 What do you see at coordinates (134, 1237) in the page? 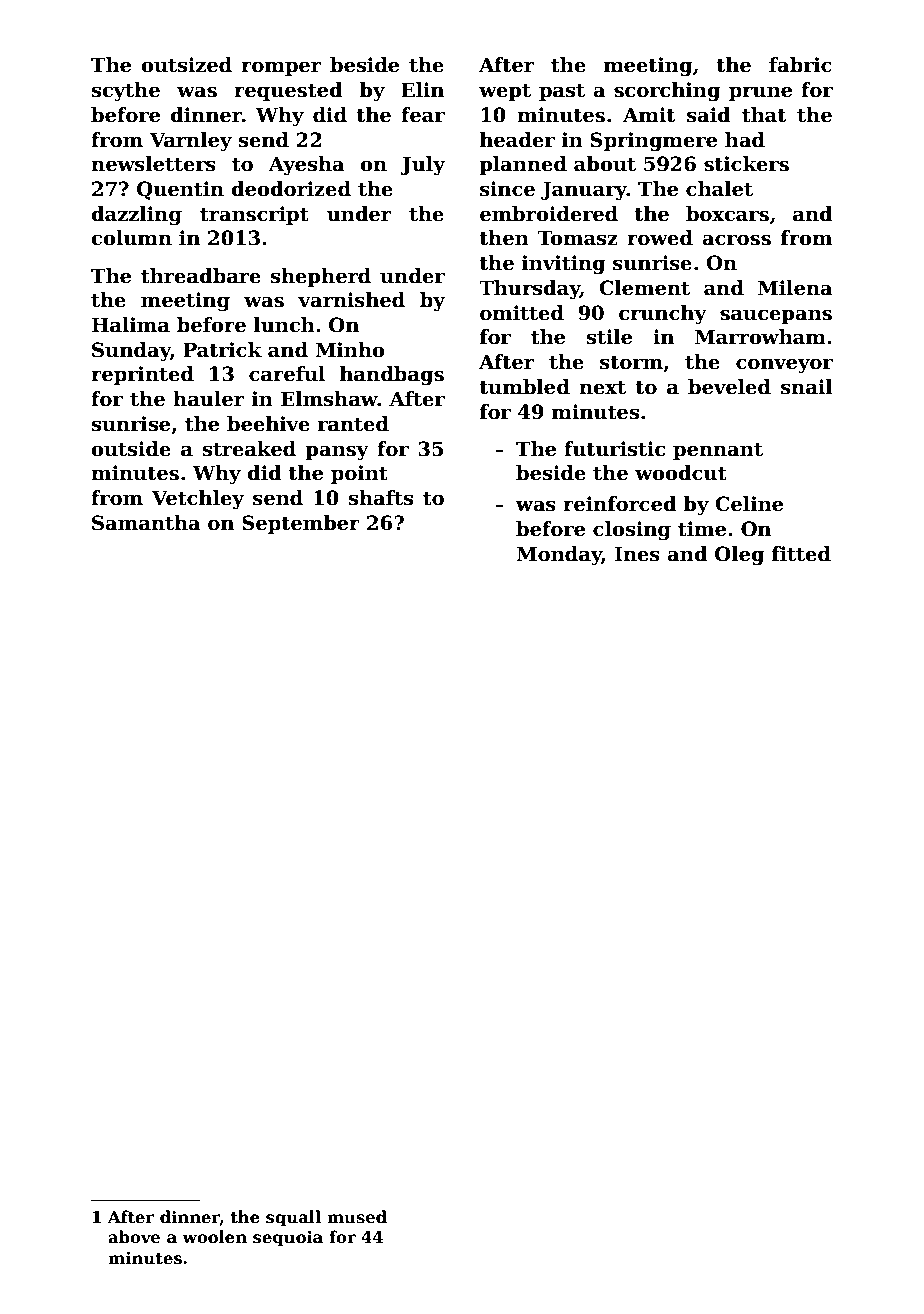
I see `above` at bounding box center [134, 1237].
